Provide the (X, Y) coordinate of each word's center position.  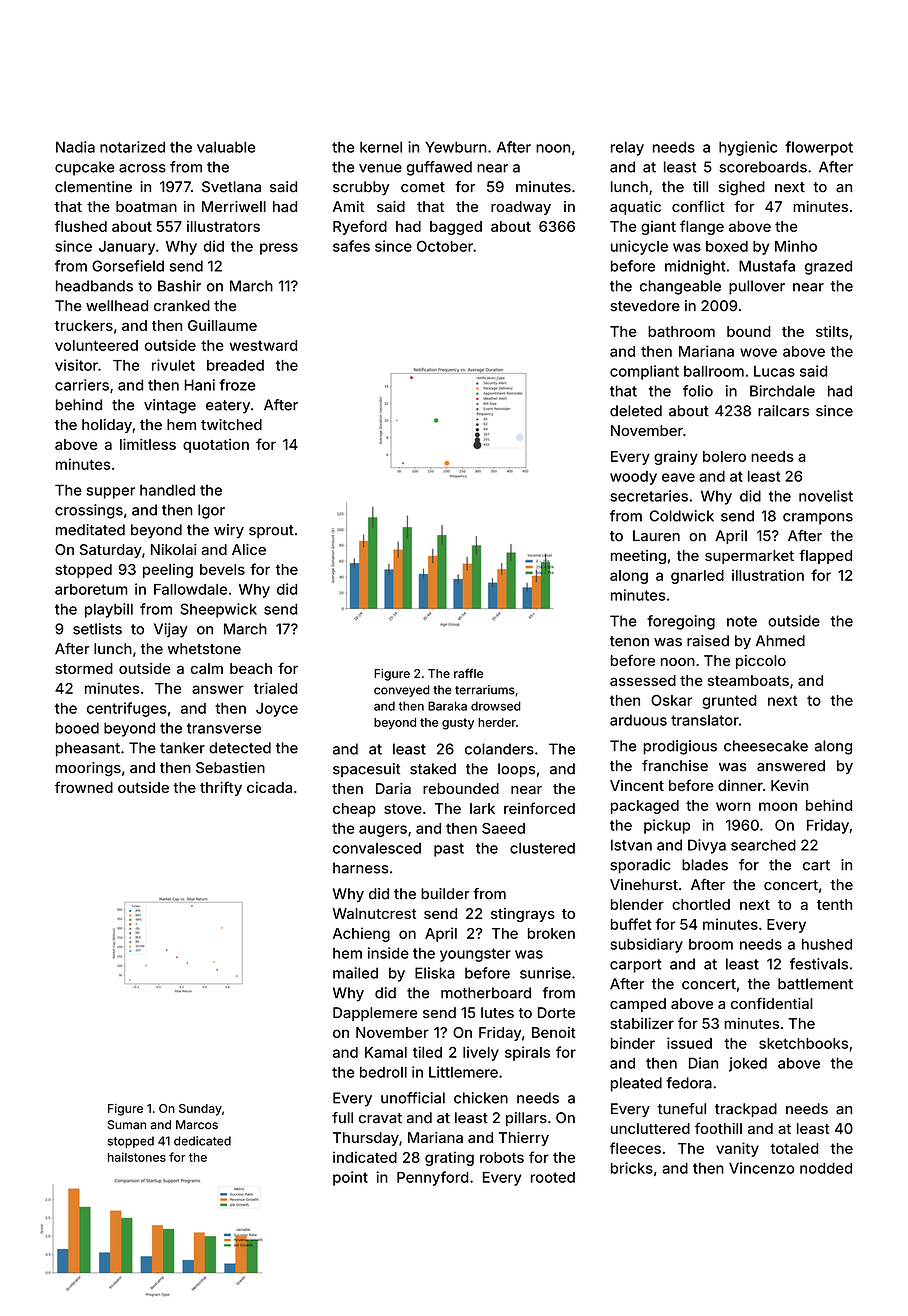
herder (497, 722)
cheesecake (766, 746)
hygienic (748, 148)
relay (627, 148)
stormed (84, 668)
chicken (481, 1098)
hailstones (137, 1157)
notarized (132, 147)
